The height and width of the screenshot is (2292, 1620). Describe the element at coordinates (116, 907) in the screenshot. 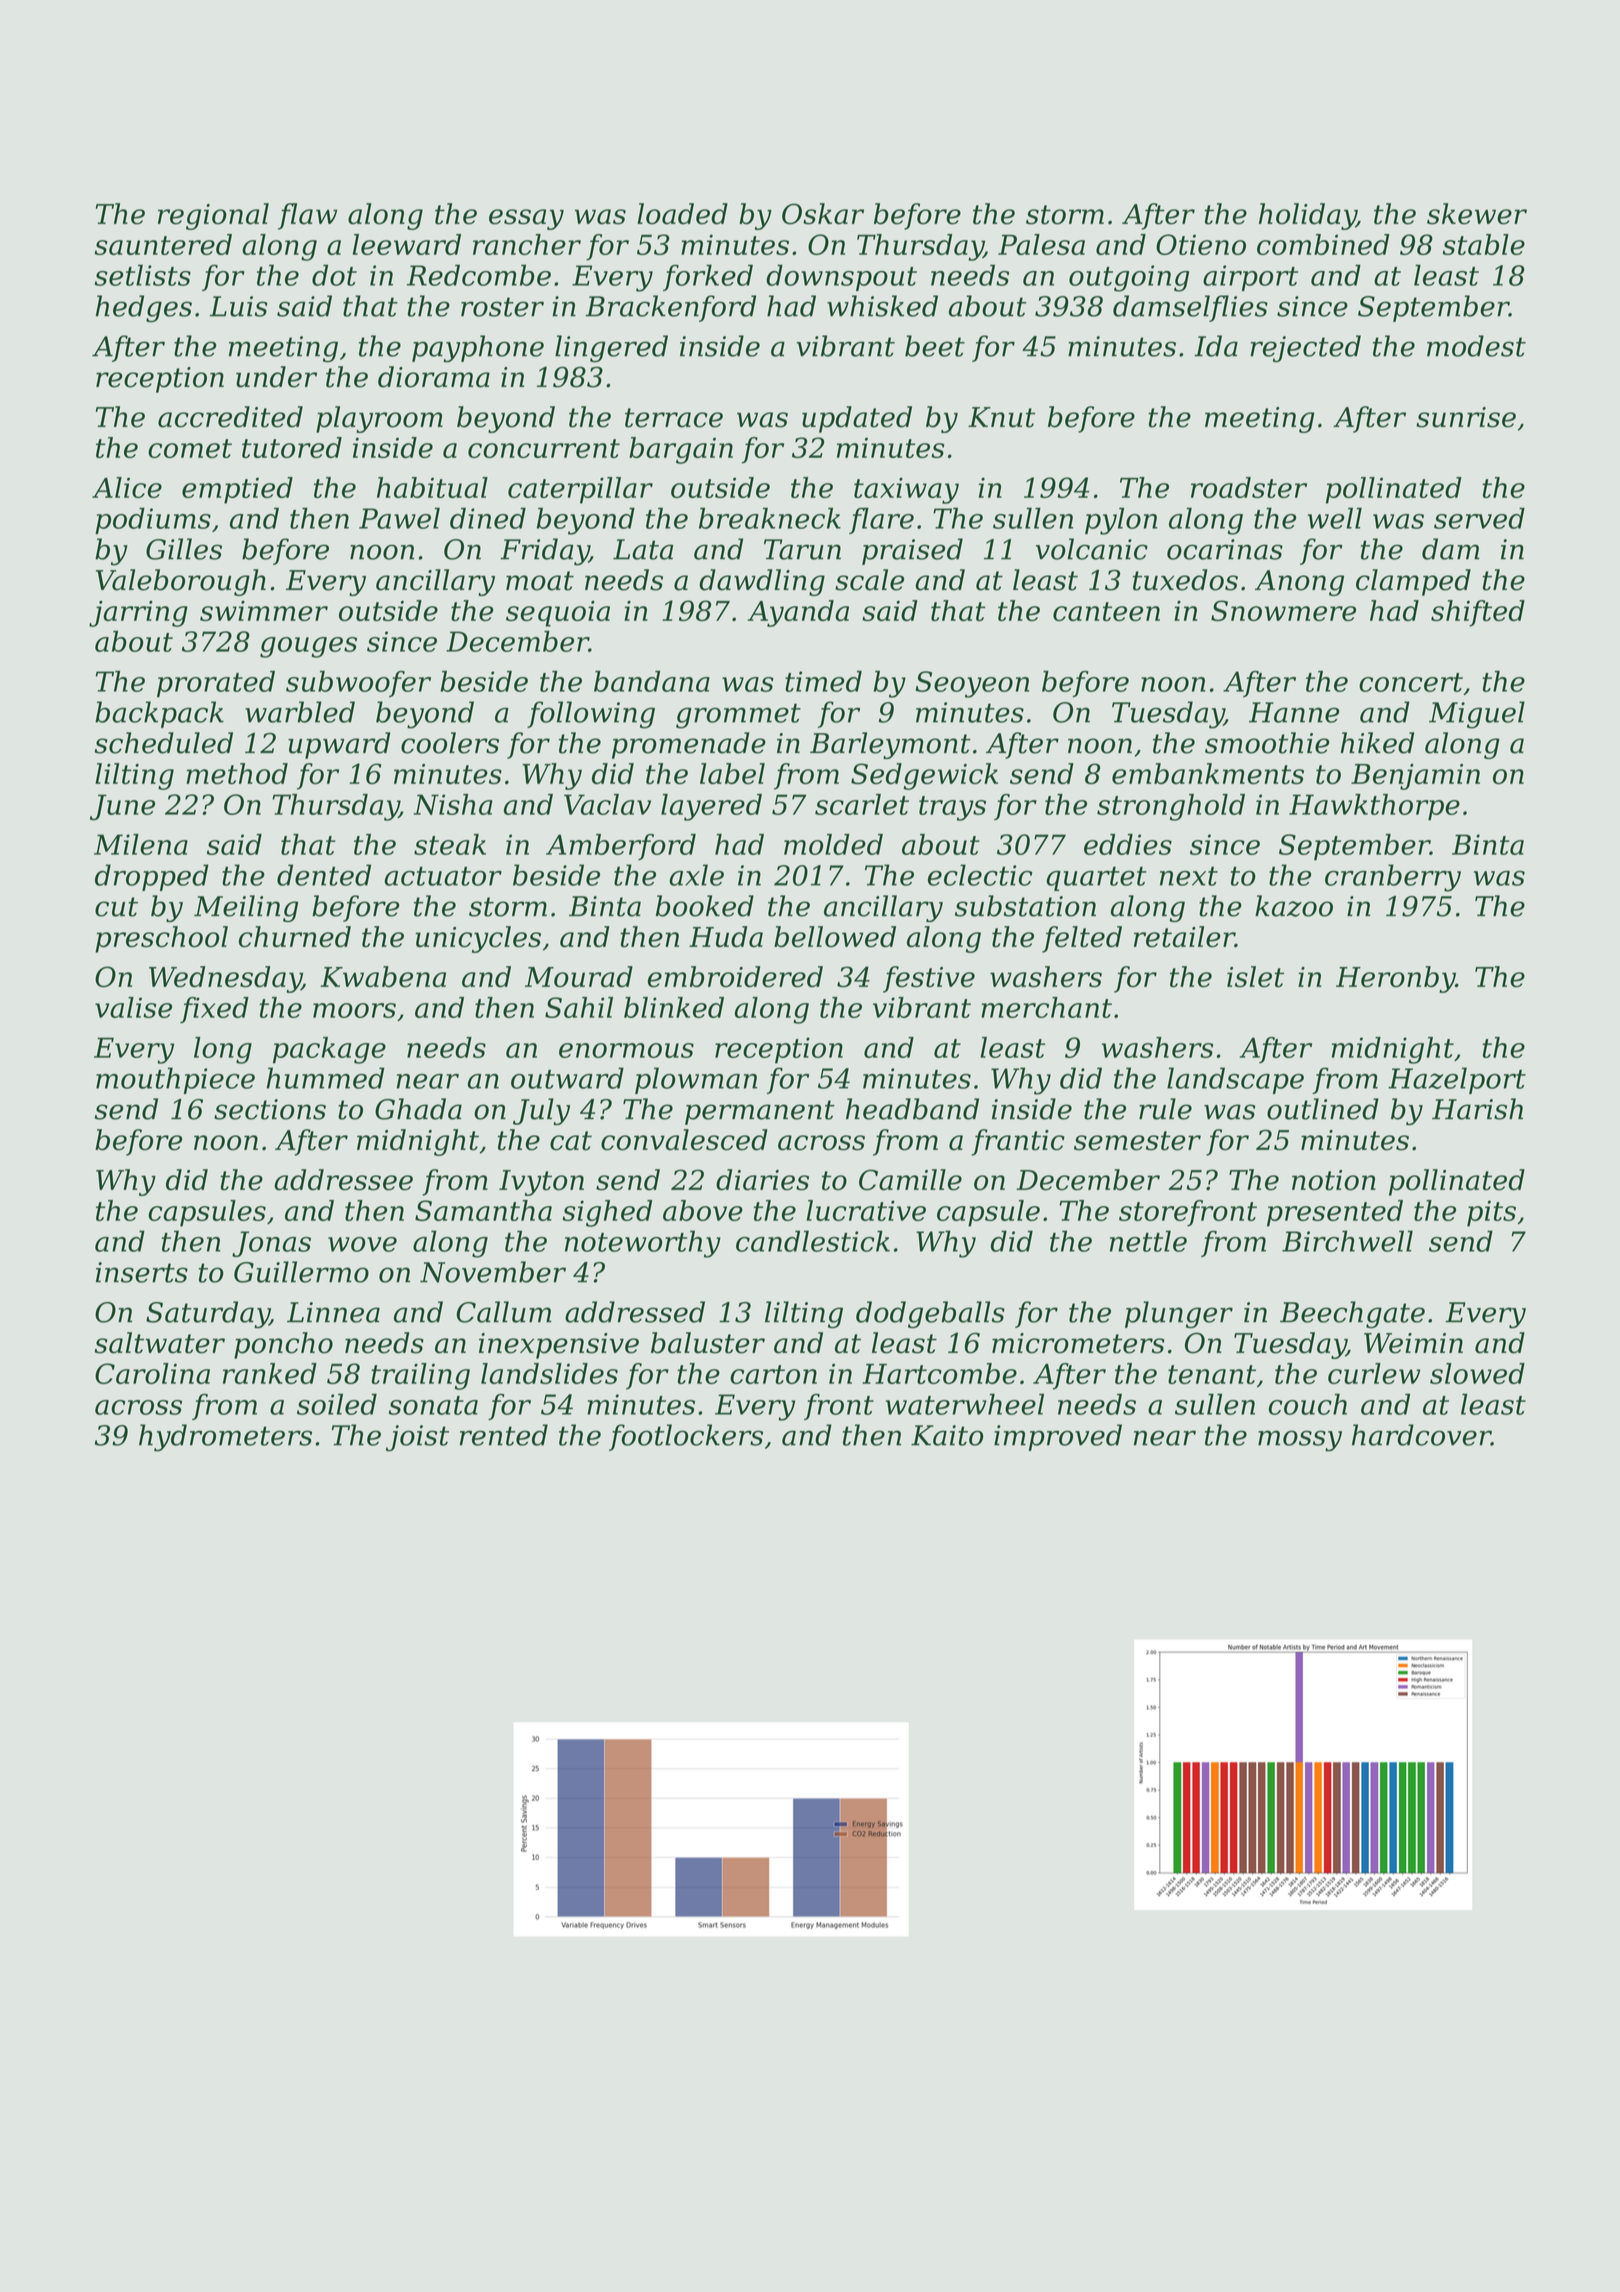

I see `cut` at that location.
